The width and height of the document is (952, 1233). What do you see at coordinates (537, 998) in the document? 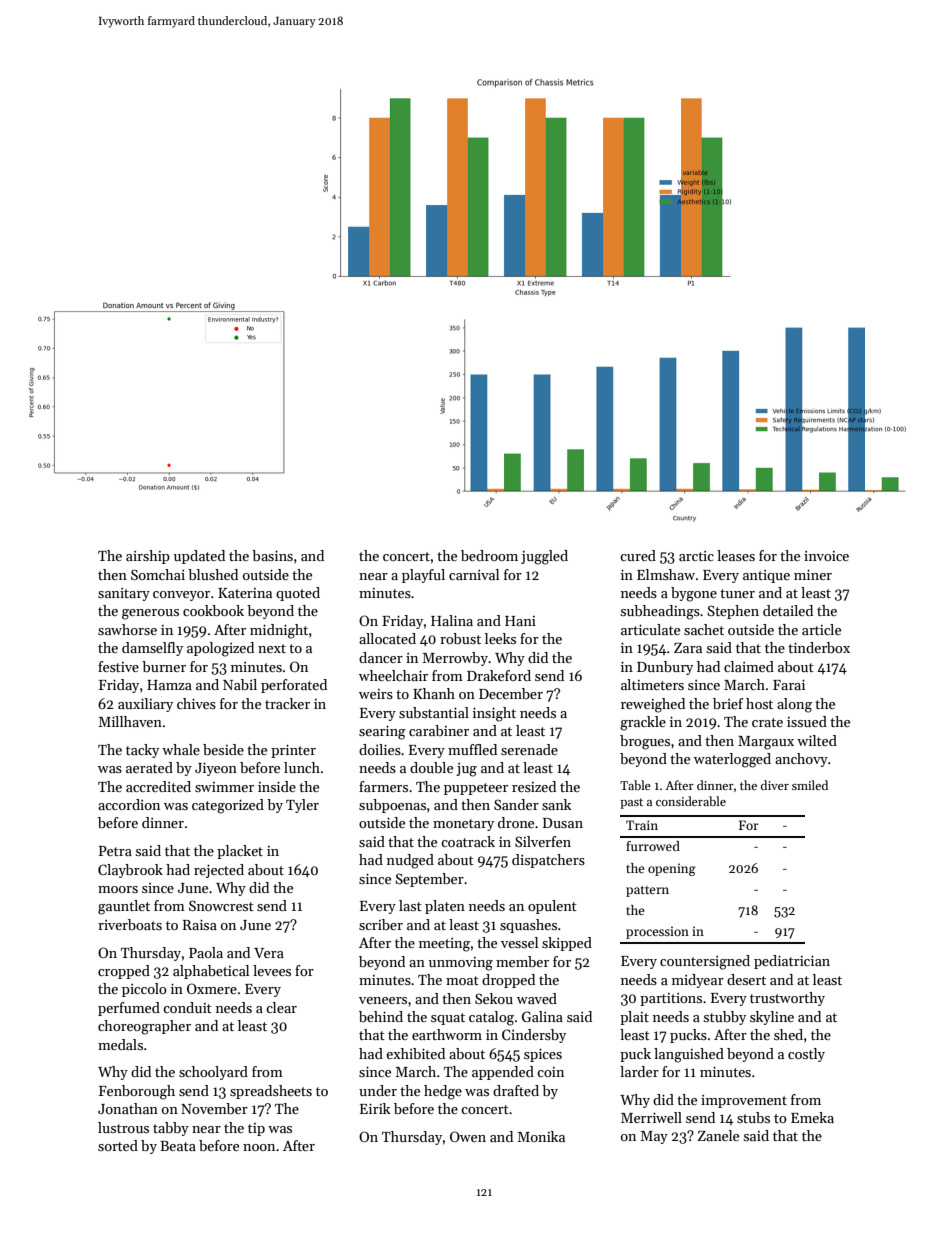
I see `waved` at bounding box center [537, 998].
